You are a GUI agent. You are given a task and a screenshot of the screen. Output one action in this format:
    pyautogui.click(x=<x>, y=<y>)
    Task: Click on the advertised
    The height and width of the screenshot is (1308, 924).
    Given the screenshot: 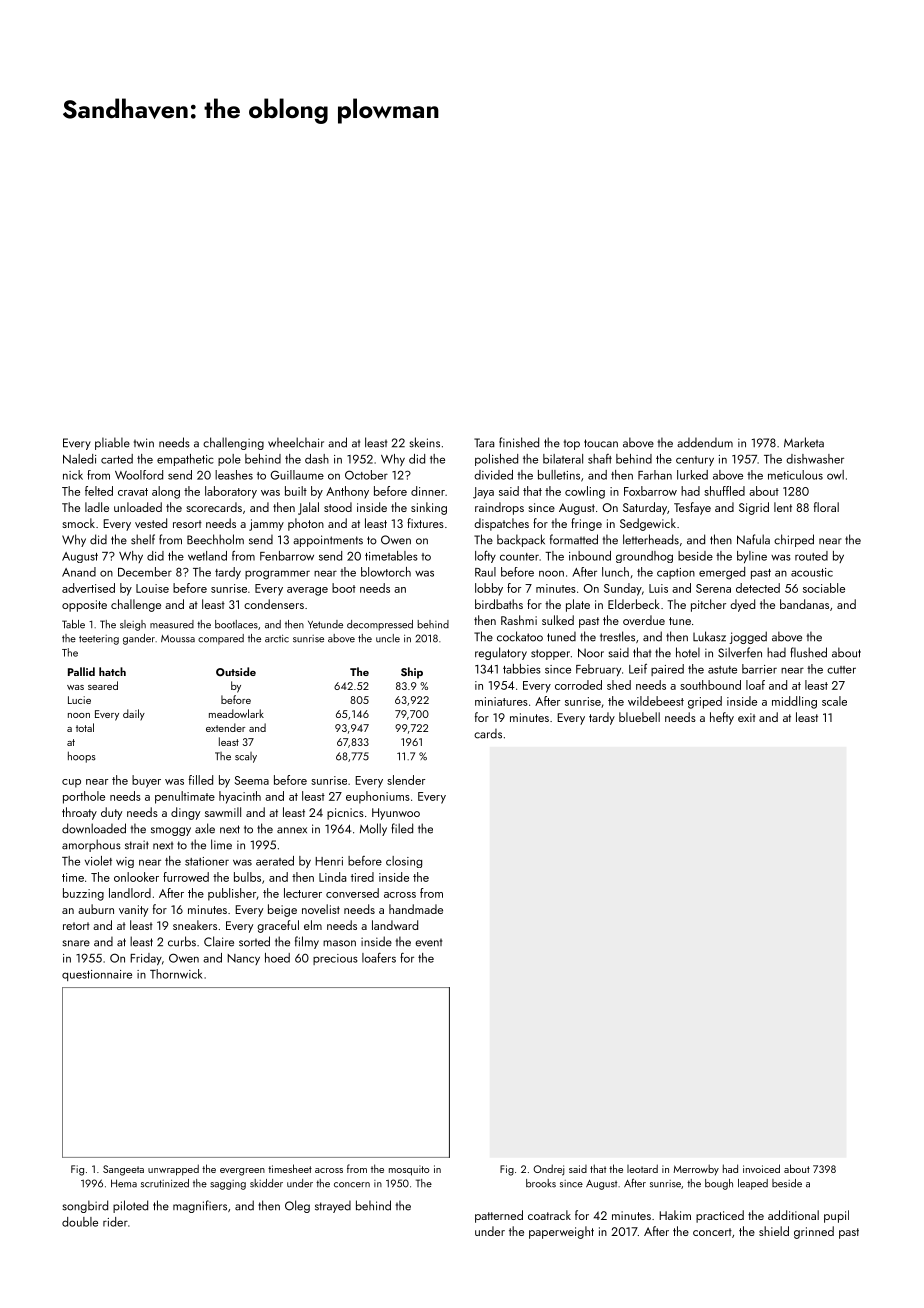 What is the action you would take?
    pyautogui.click(x=88, y=588)
